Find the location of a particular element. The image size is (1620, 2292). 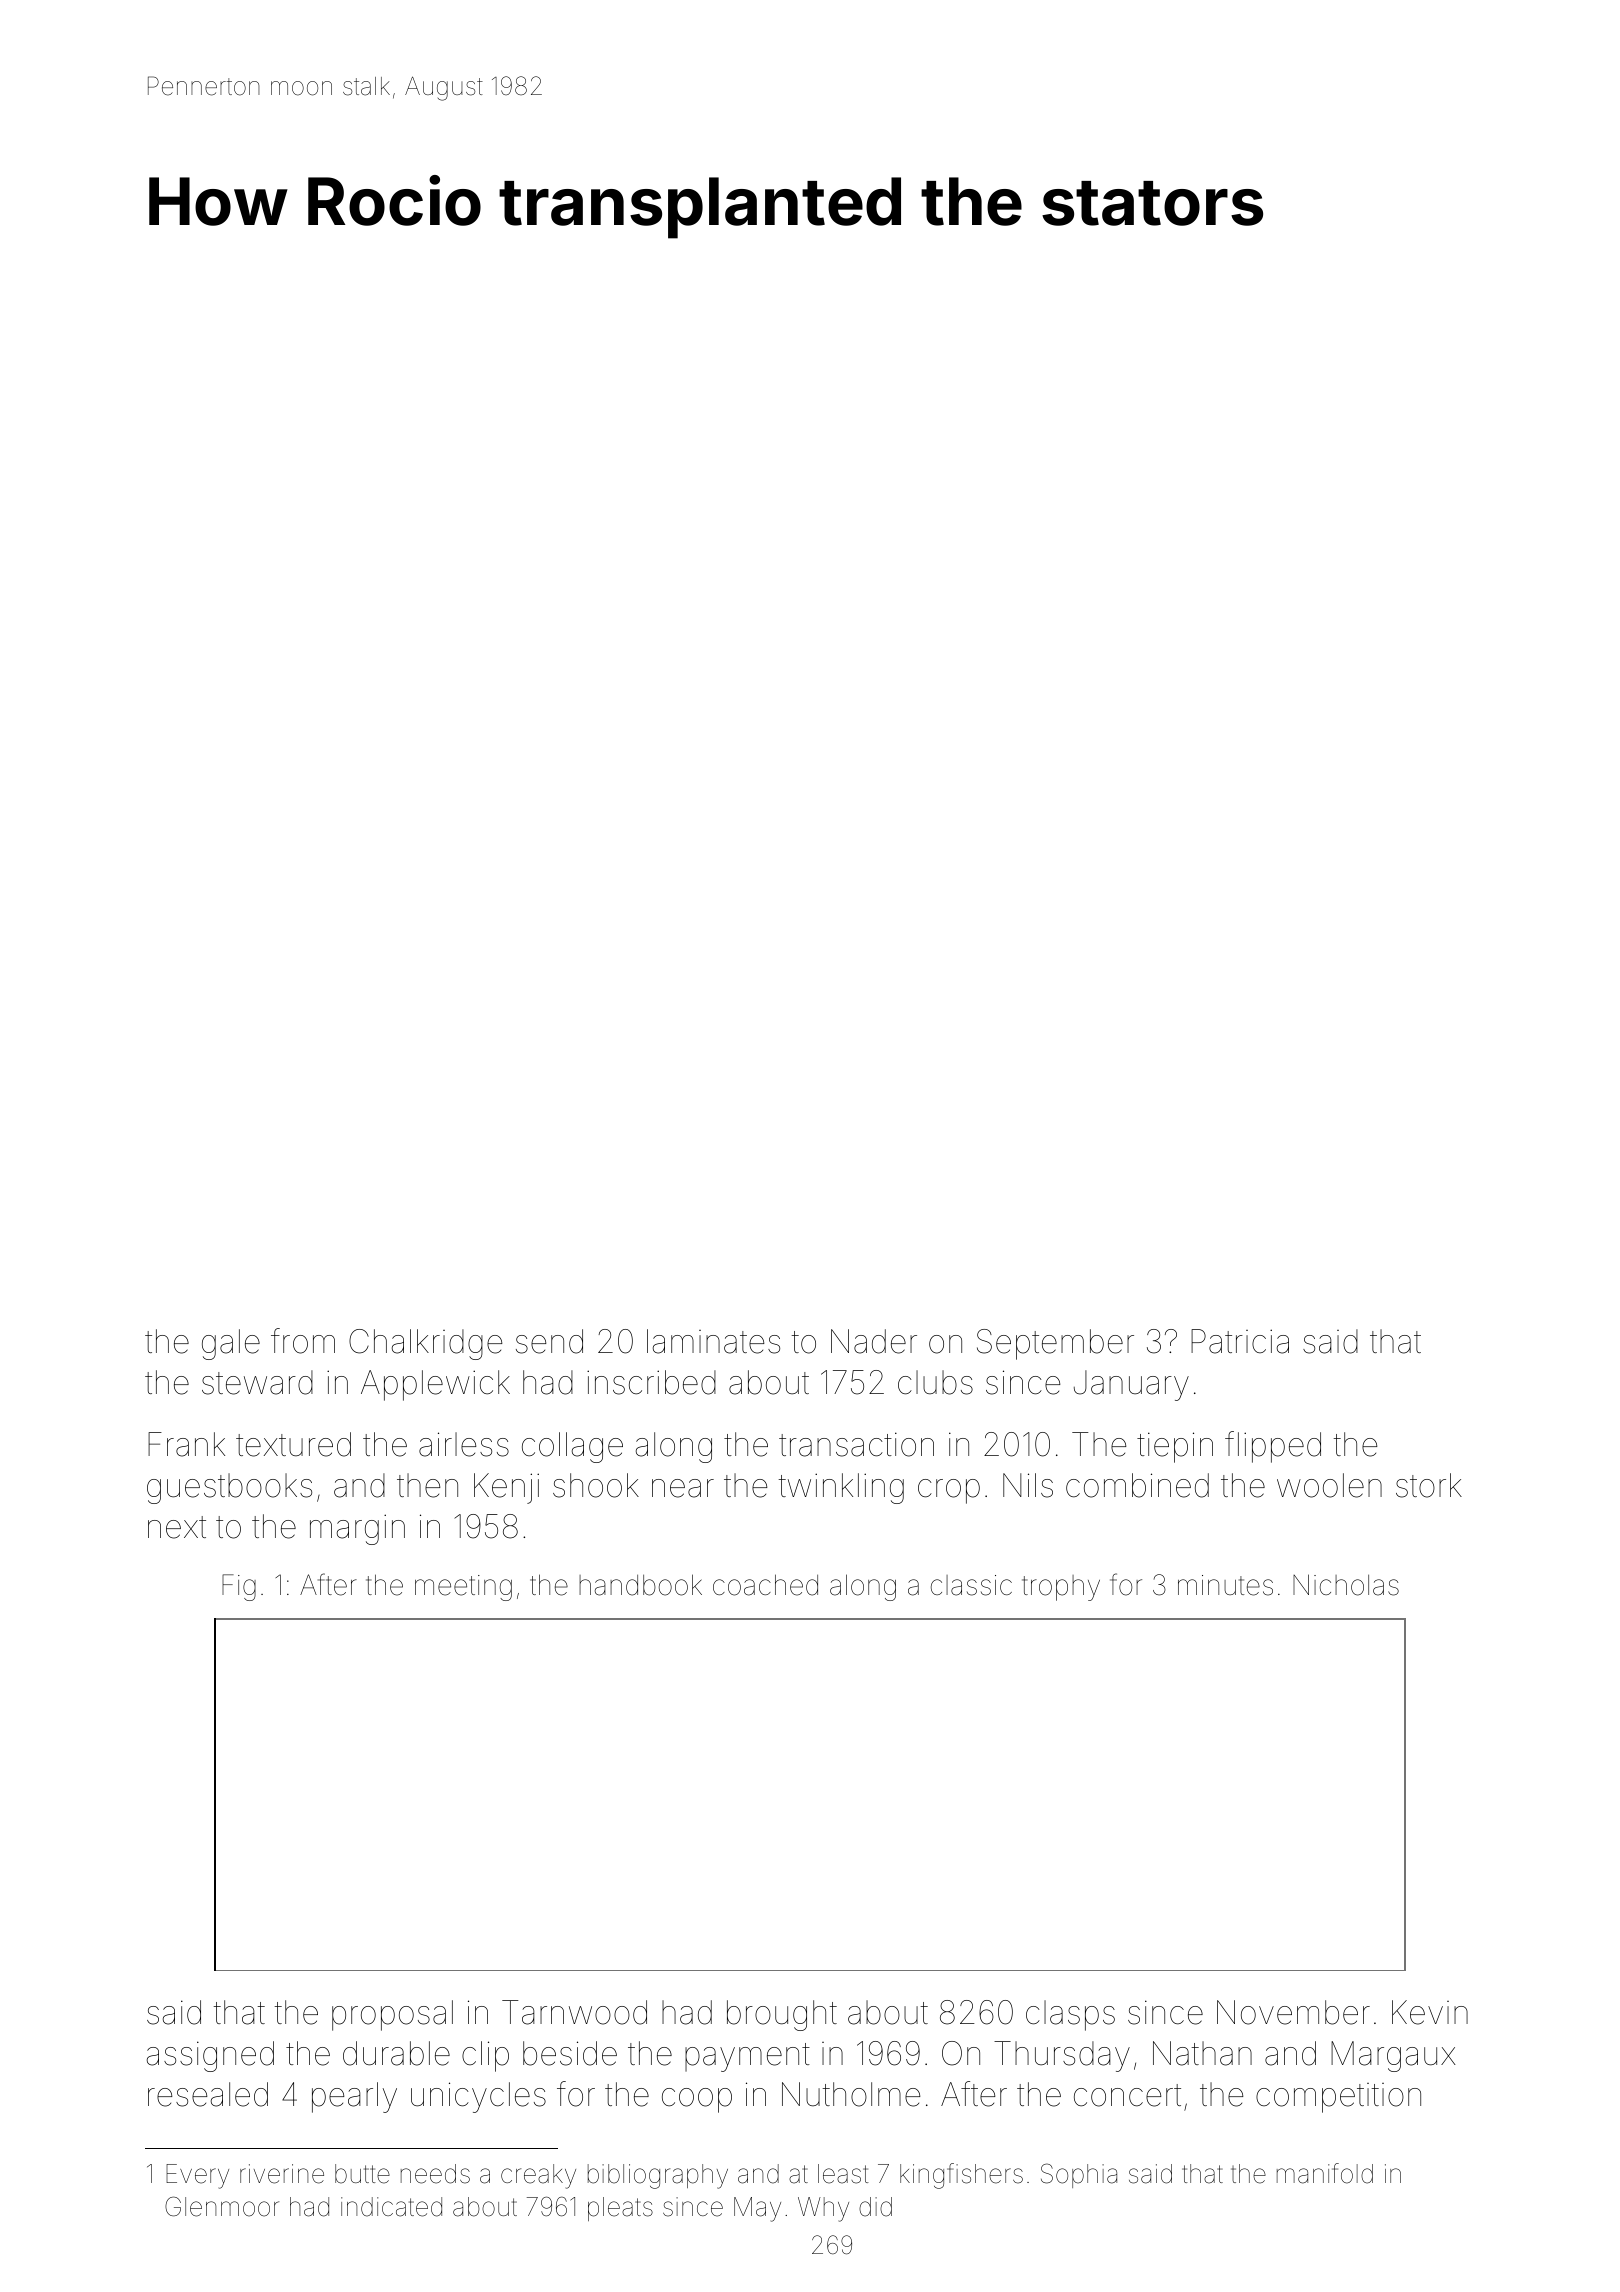

stork is located at coordinates (1429, 1485).
